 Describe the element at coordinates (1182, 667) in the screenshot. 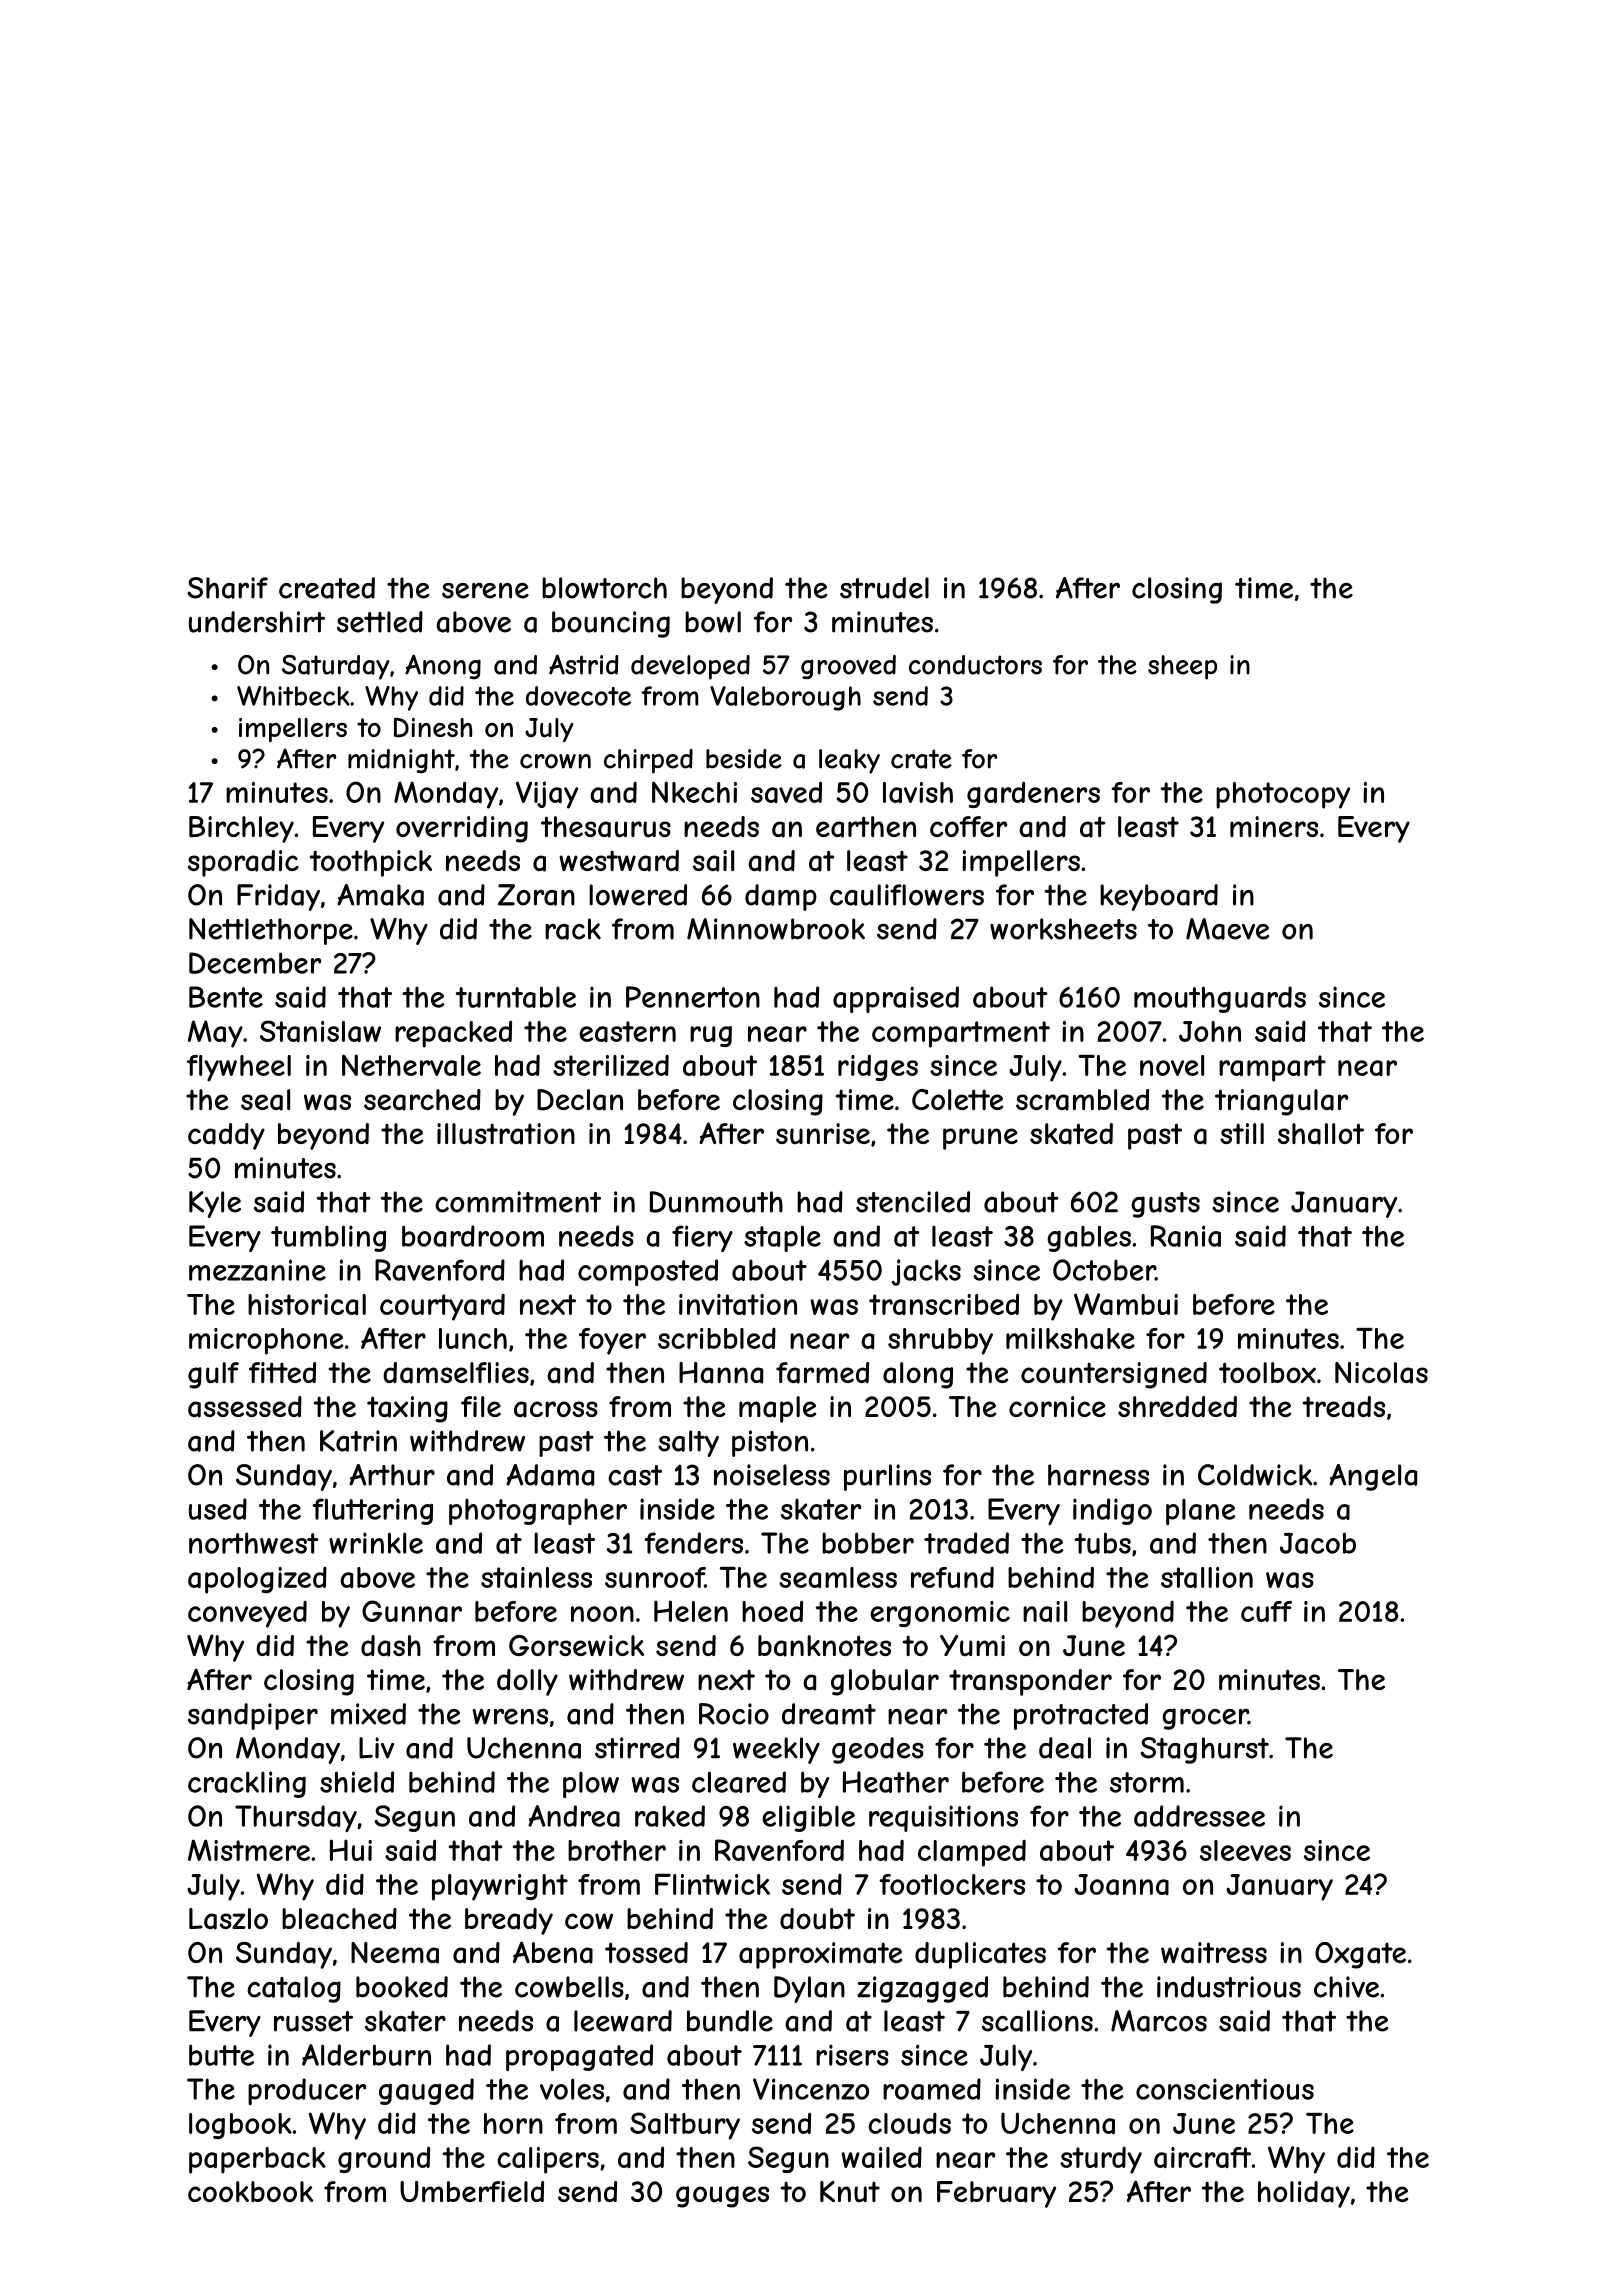

I see `sheep` at that location.
